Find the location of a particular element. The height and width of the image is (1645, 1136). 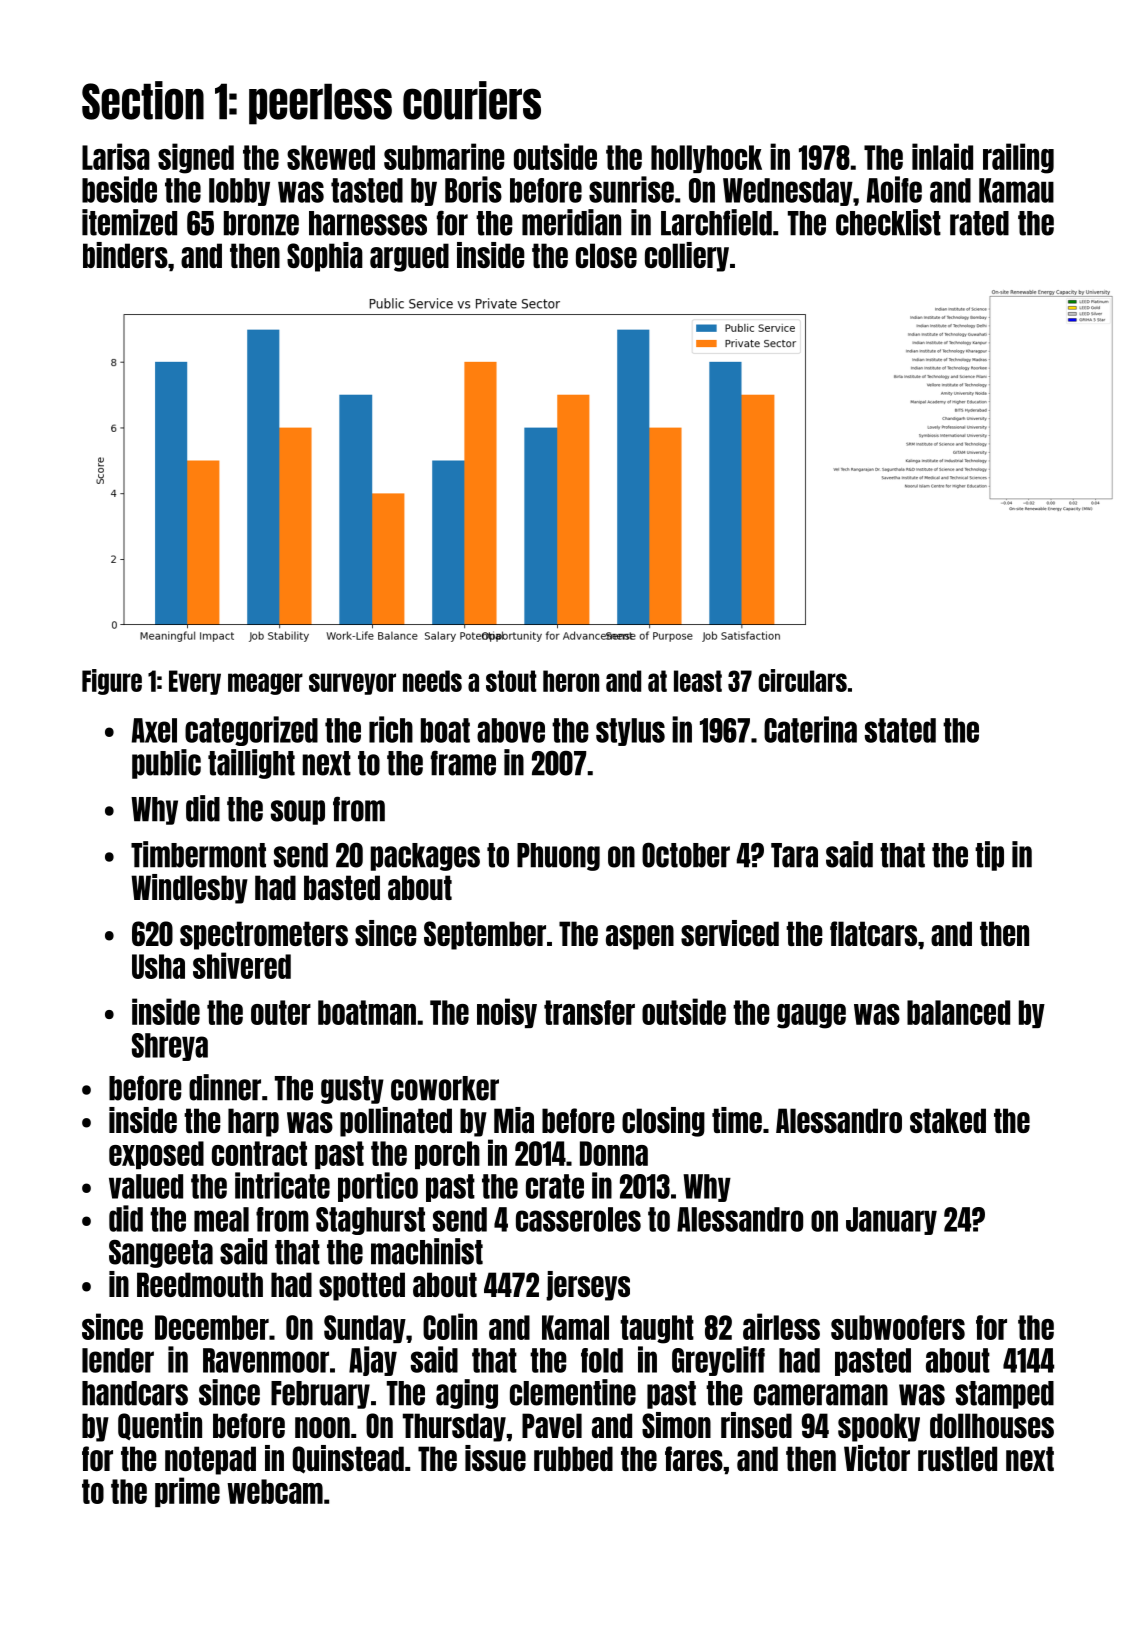

circulars is located at coordinates (802, 680).
